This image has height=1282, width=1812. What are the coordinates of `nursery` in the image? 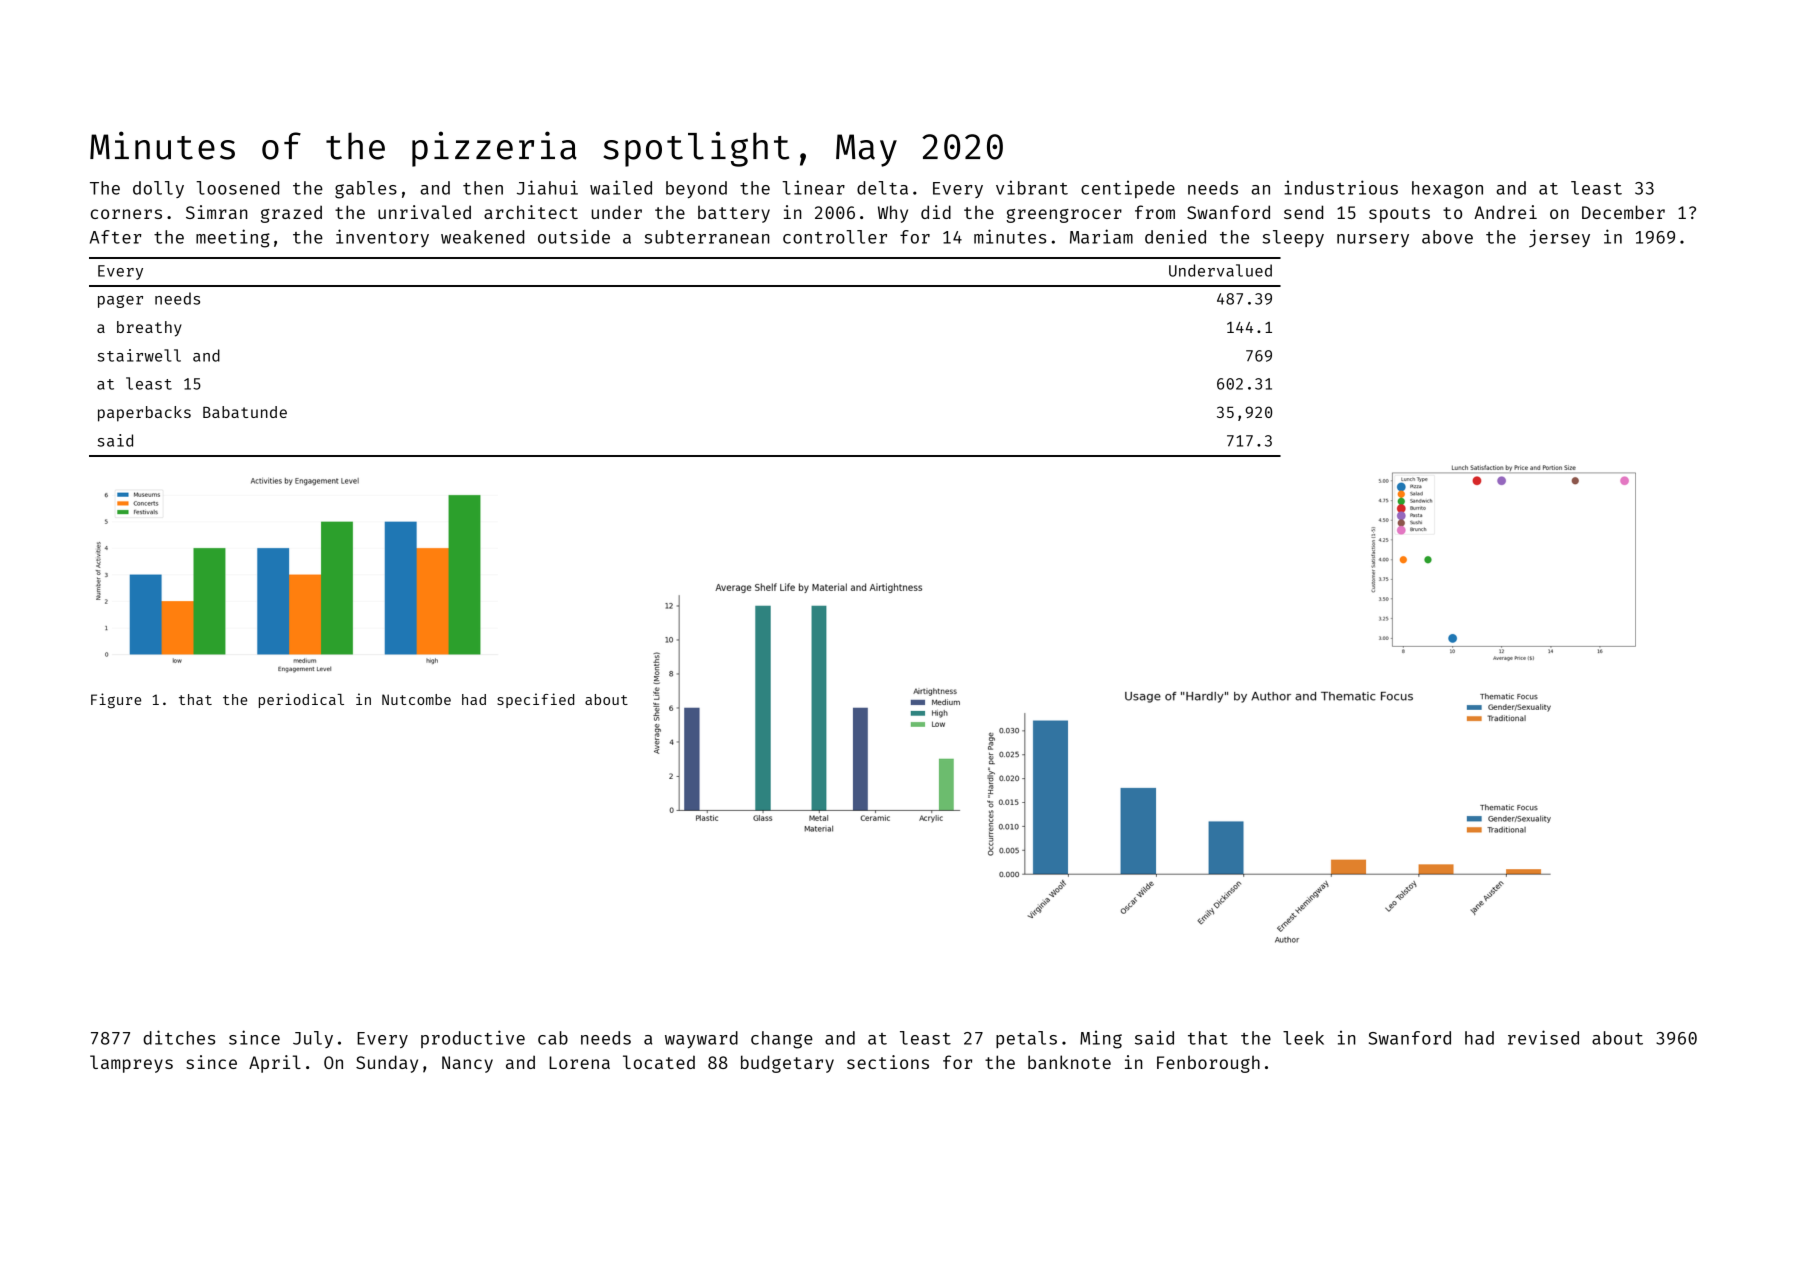 It's located at (1373, 240).
